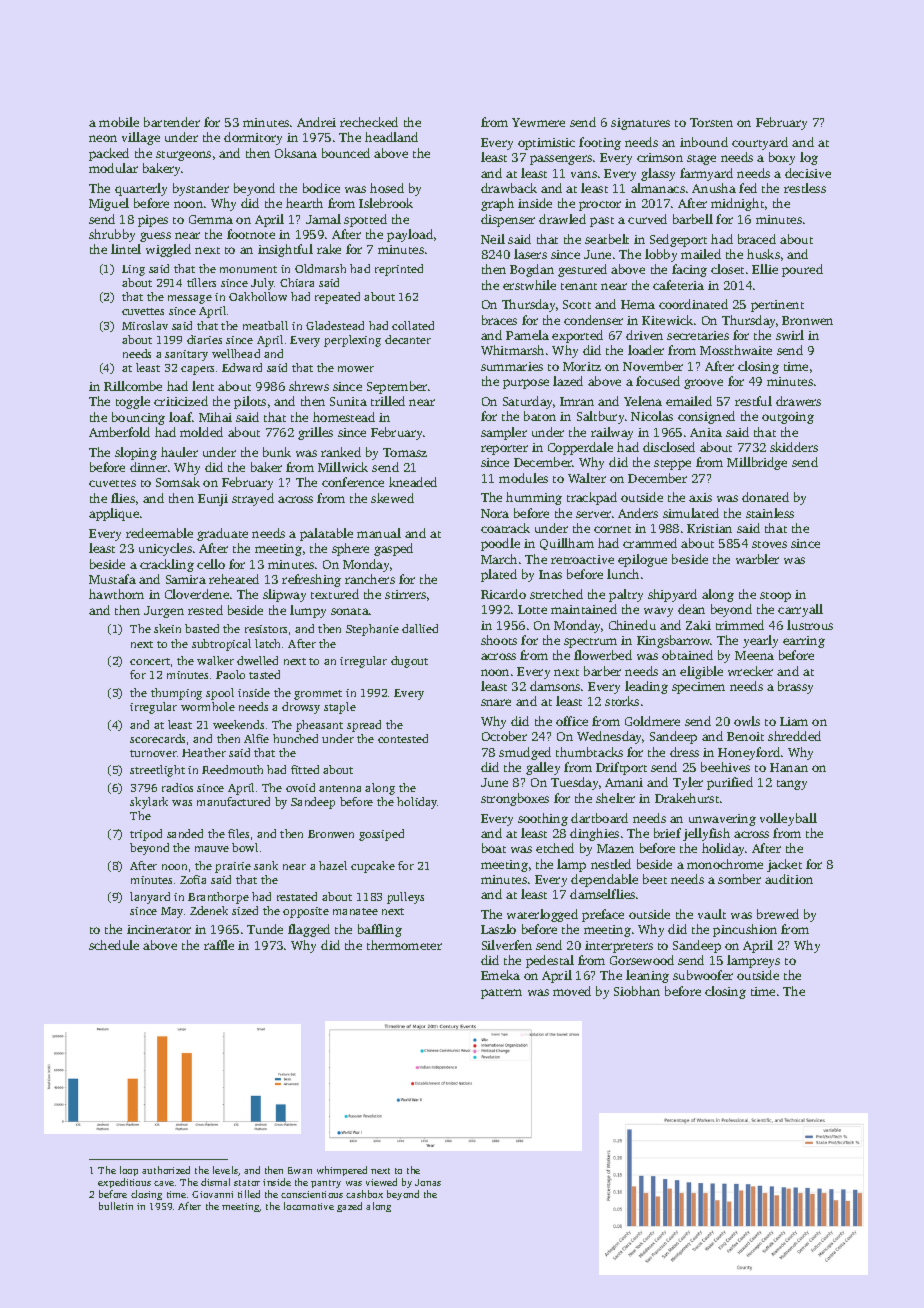 The height and width of the screenshot is (1308, 924). What do you see at coordinates (166, 1170) in the screenshot?
I see `authorized` at bounding box center [166, 1170].
